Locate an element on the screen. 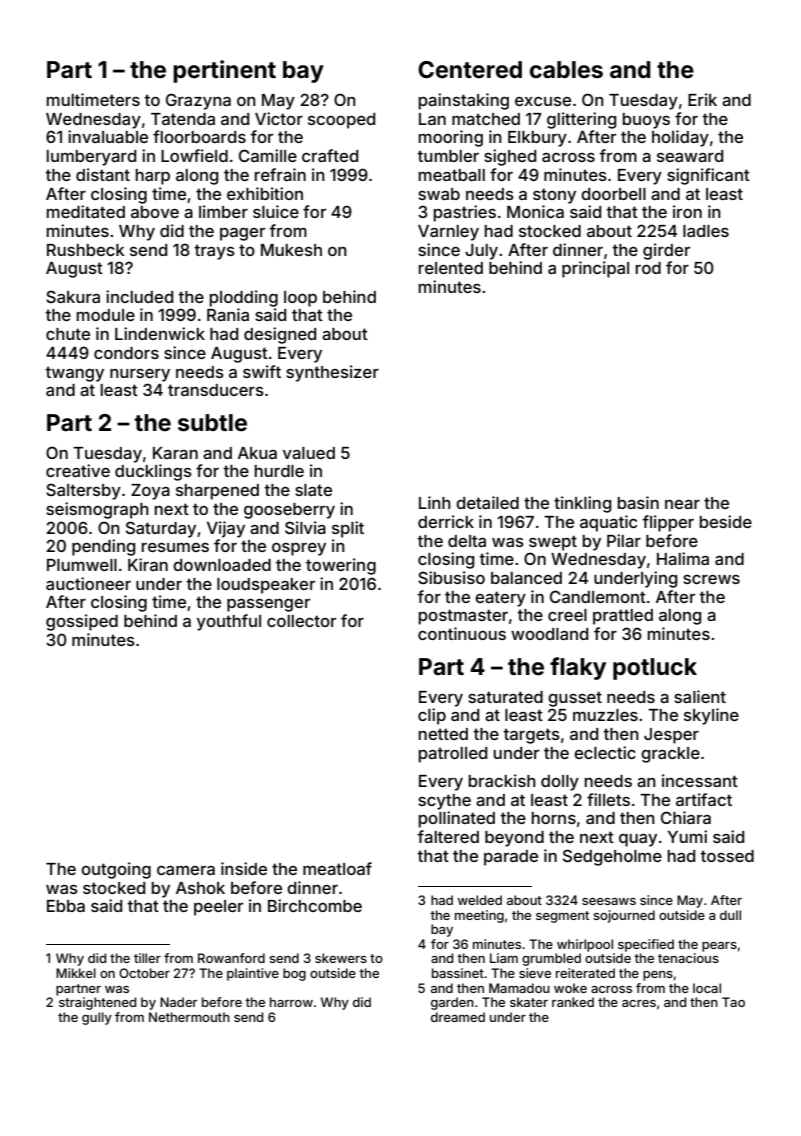  meeting is located at coordinates (479, 916).
